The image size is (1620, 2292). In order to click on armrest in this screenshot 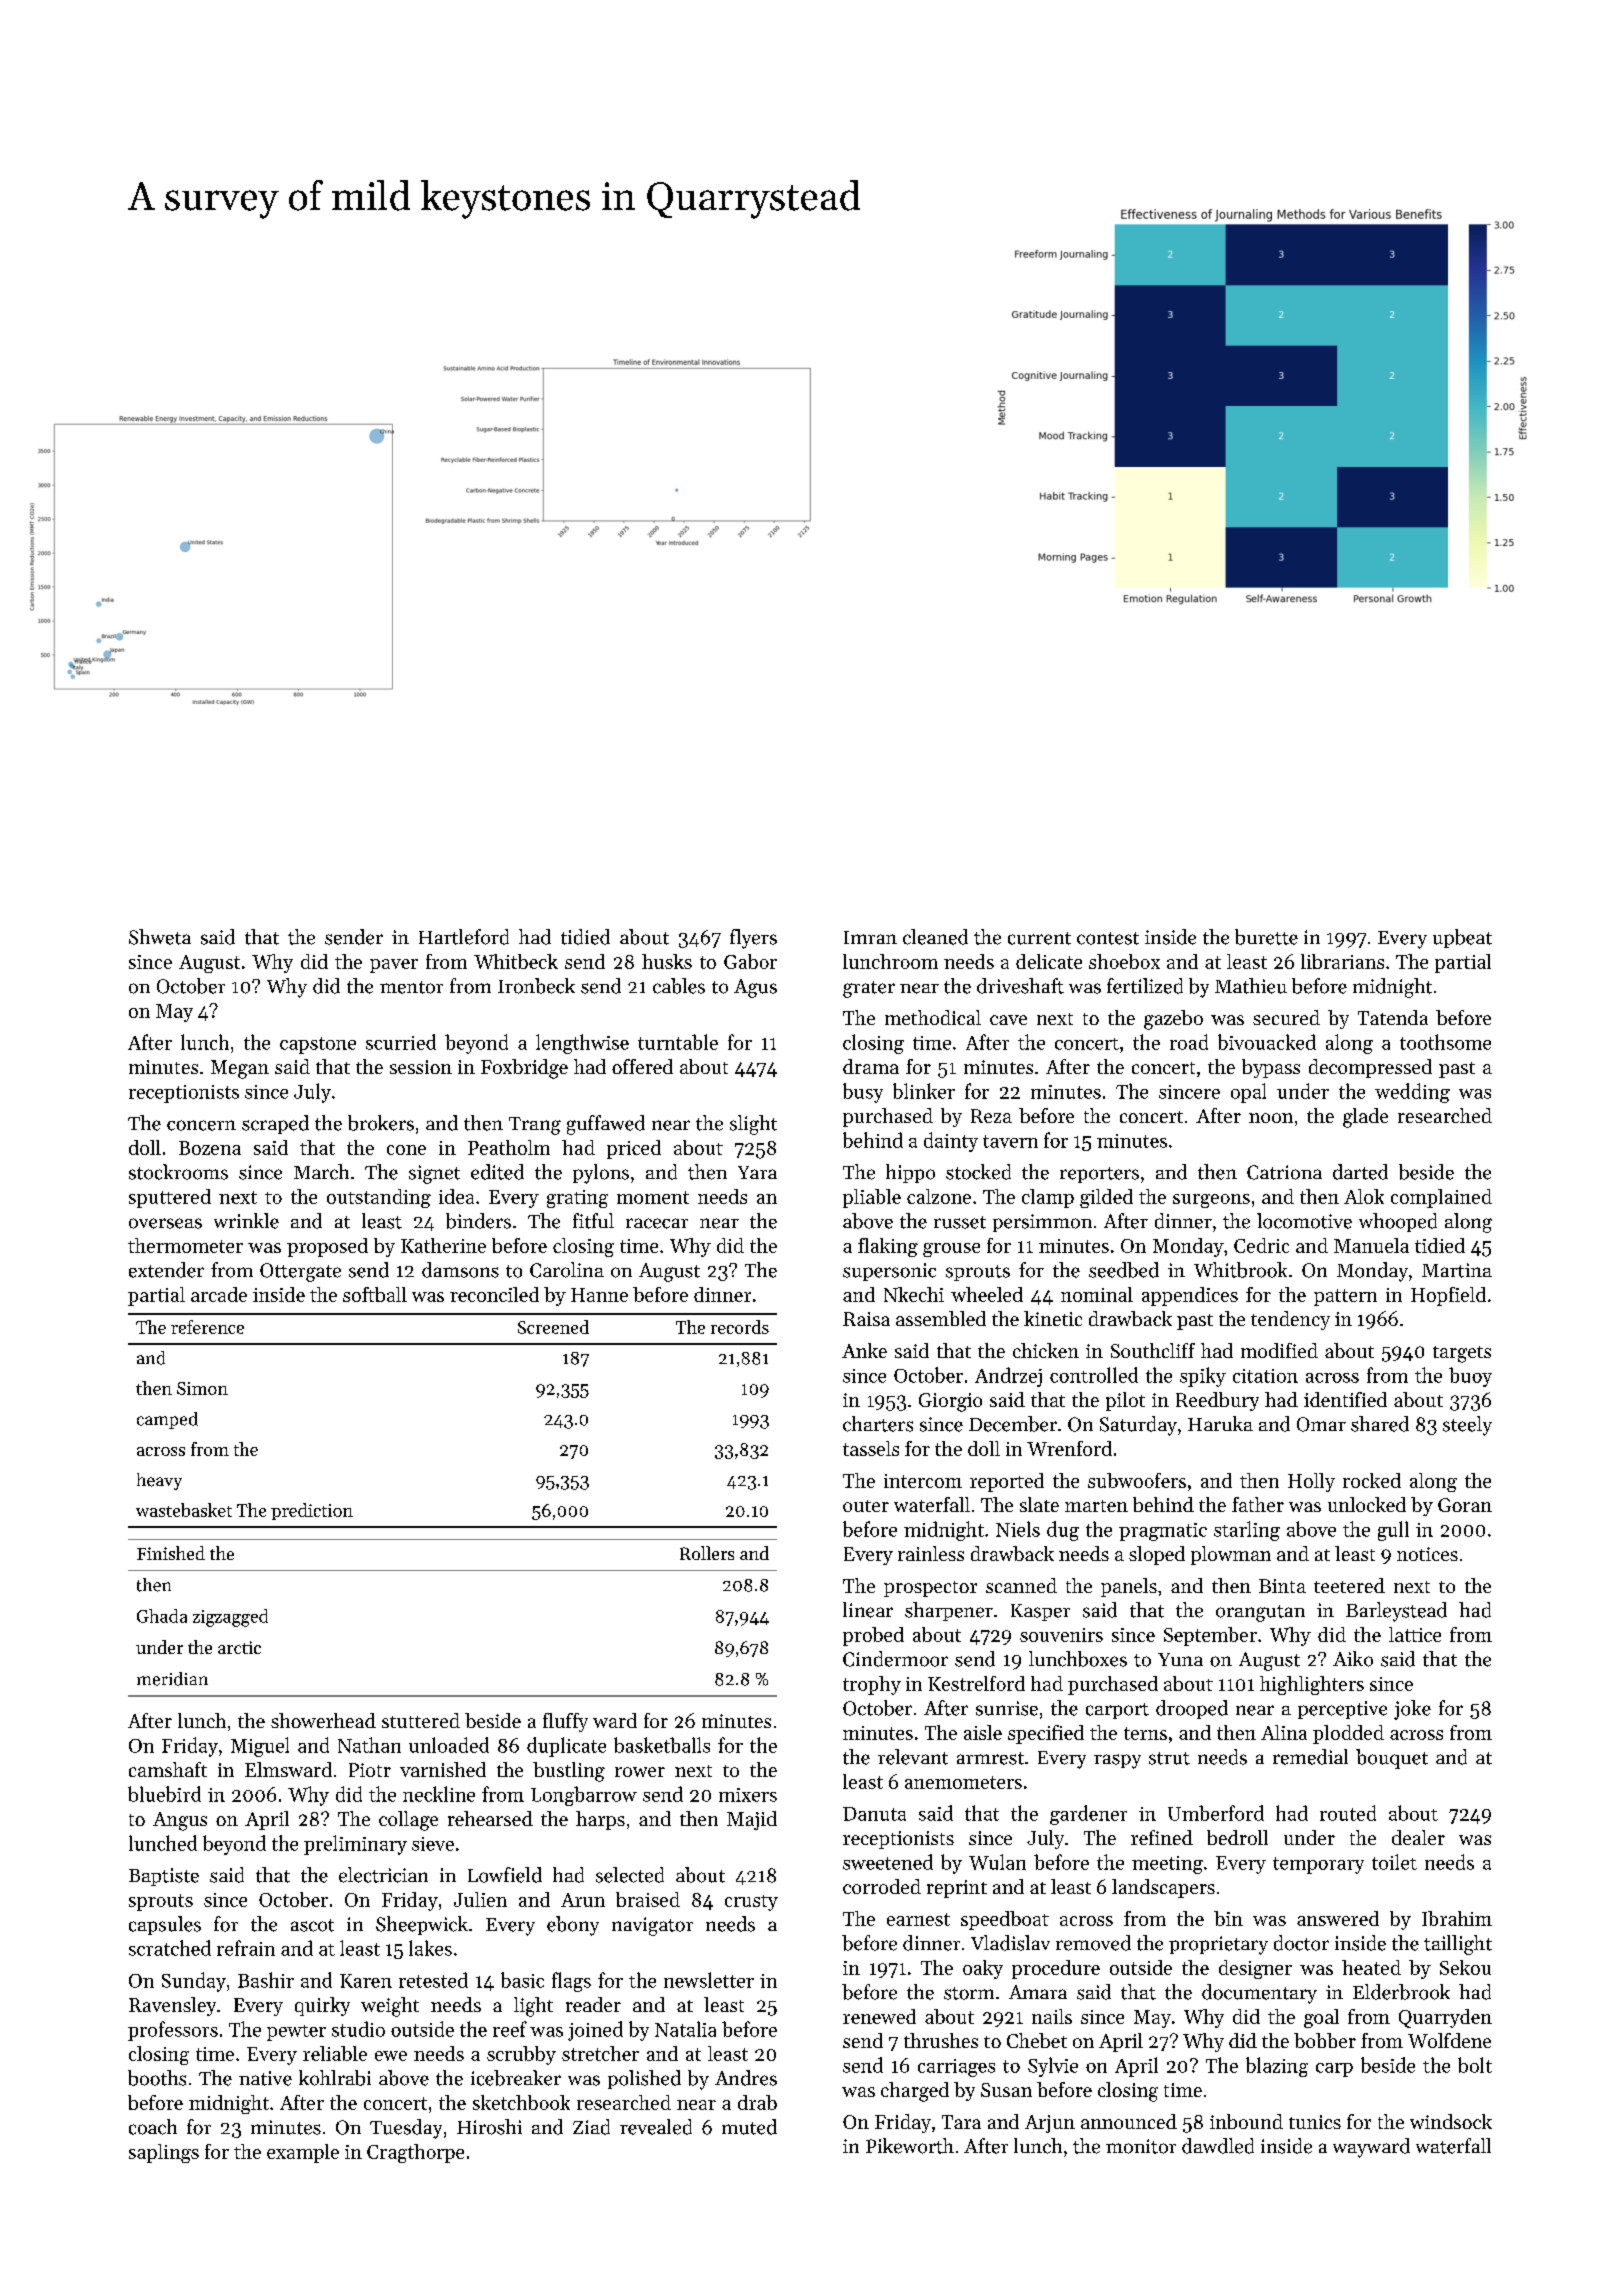, I will do `click(990, 1758)`.
